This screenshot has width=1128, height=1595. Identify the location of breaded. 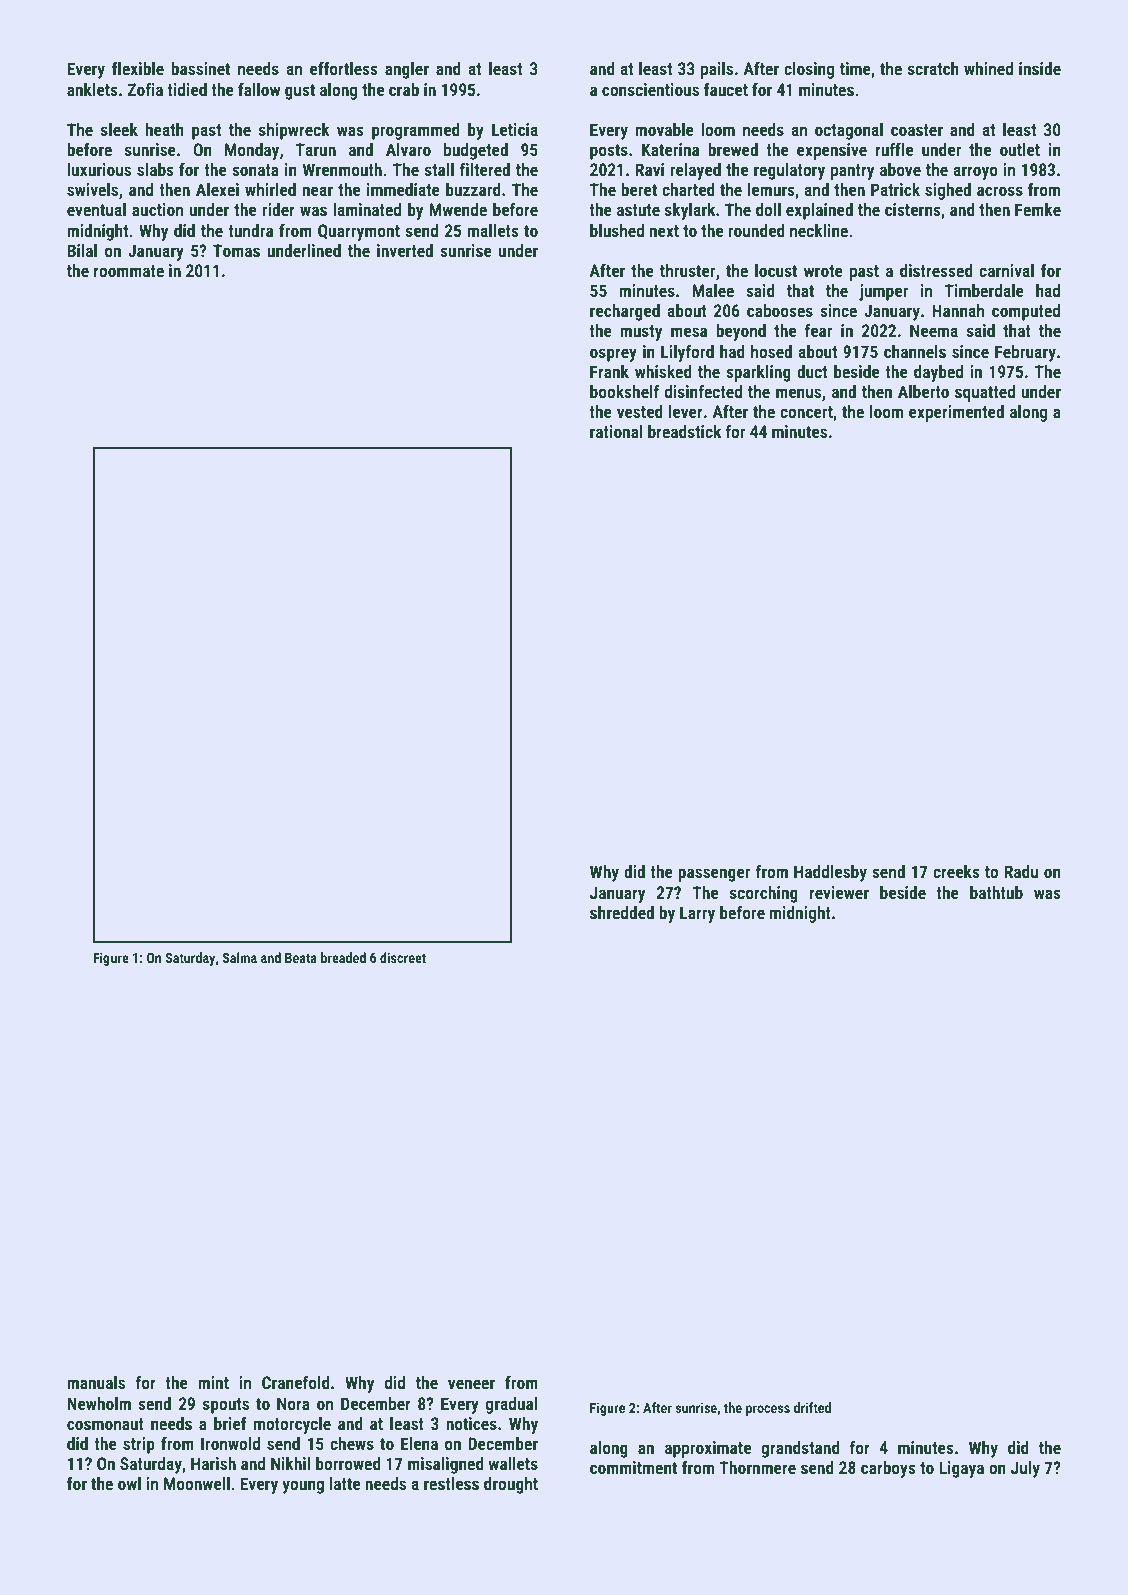
(343, 957).
